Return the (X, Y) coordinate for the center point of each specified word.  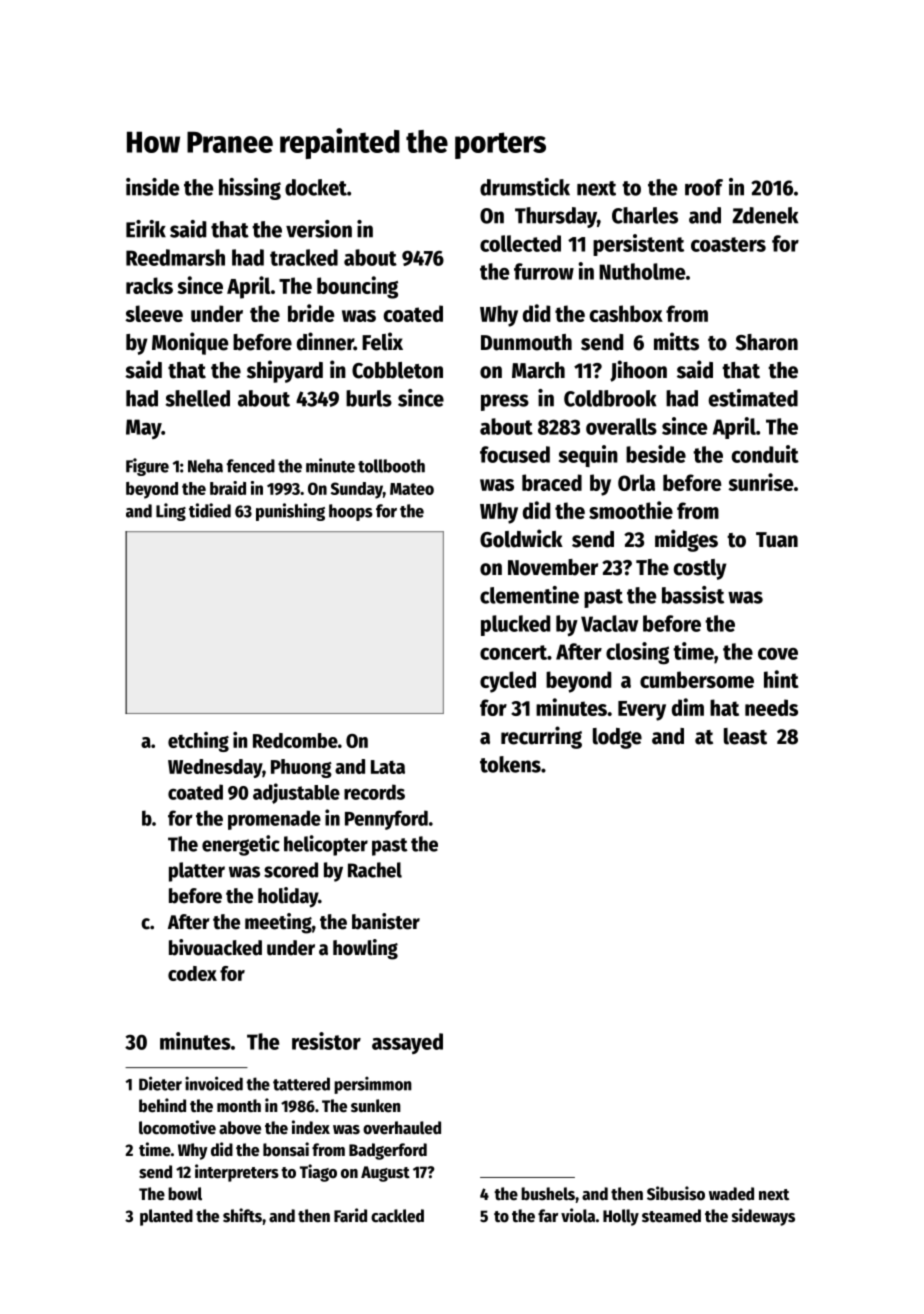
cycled (508, 682)
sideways (763, 1217)
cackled (397, 1216)
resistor (326, 1041)
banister (386, 921)
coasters (728, 244)
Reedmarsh (175, 257)
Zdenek (765, 215)
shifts (242, 1215)
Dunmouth (526, 342)
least (745, 736)
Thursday (556, 217)
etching (198, 742)
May (144, 429)
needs (771, 707)
